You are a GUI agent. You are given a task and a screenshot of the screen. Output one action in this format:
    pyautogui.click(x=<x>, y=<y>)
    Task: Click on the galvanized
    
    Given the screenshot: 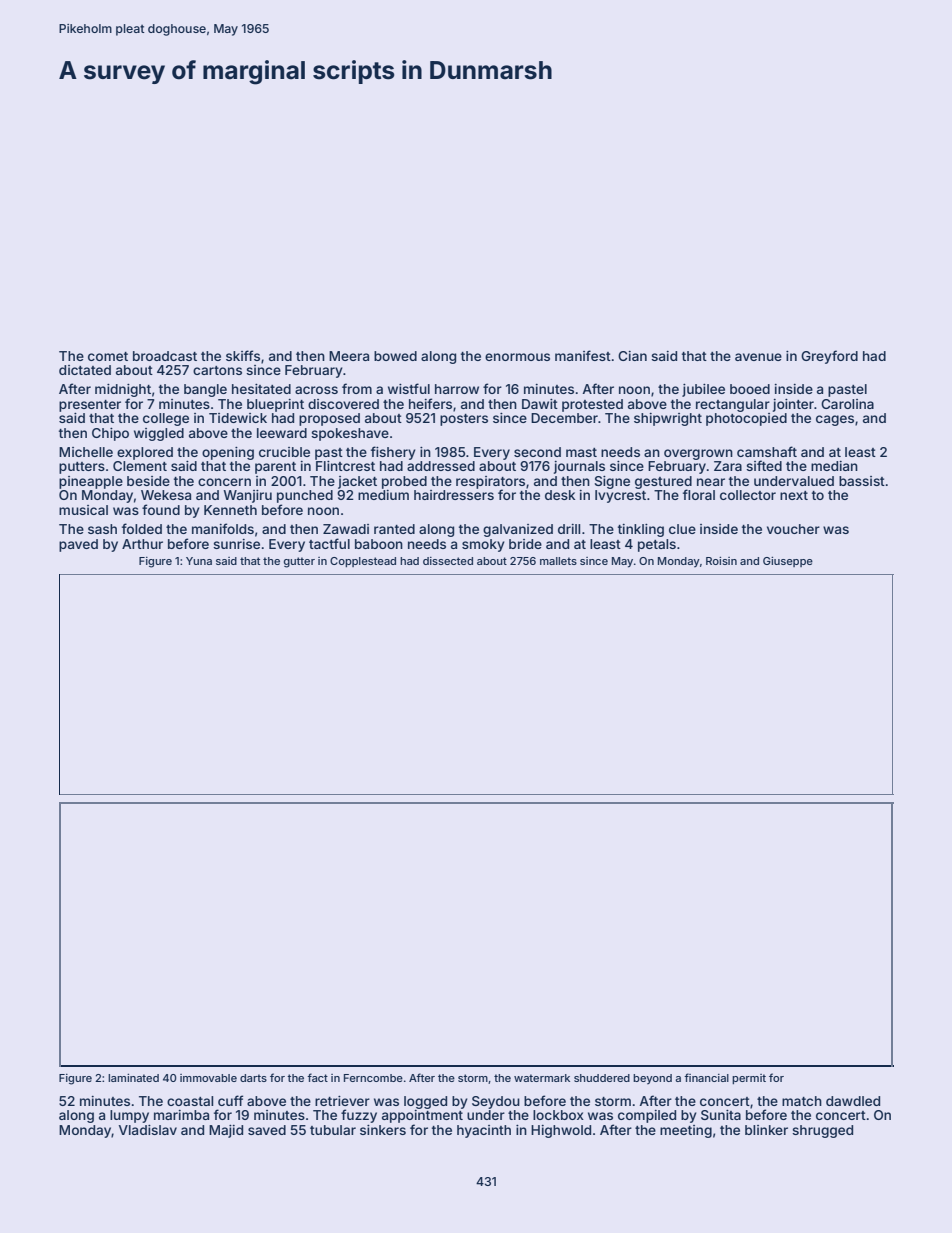 What is the action you would take?
    pyautogui.click(x=518, y=530)
